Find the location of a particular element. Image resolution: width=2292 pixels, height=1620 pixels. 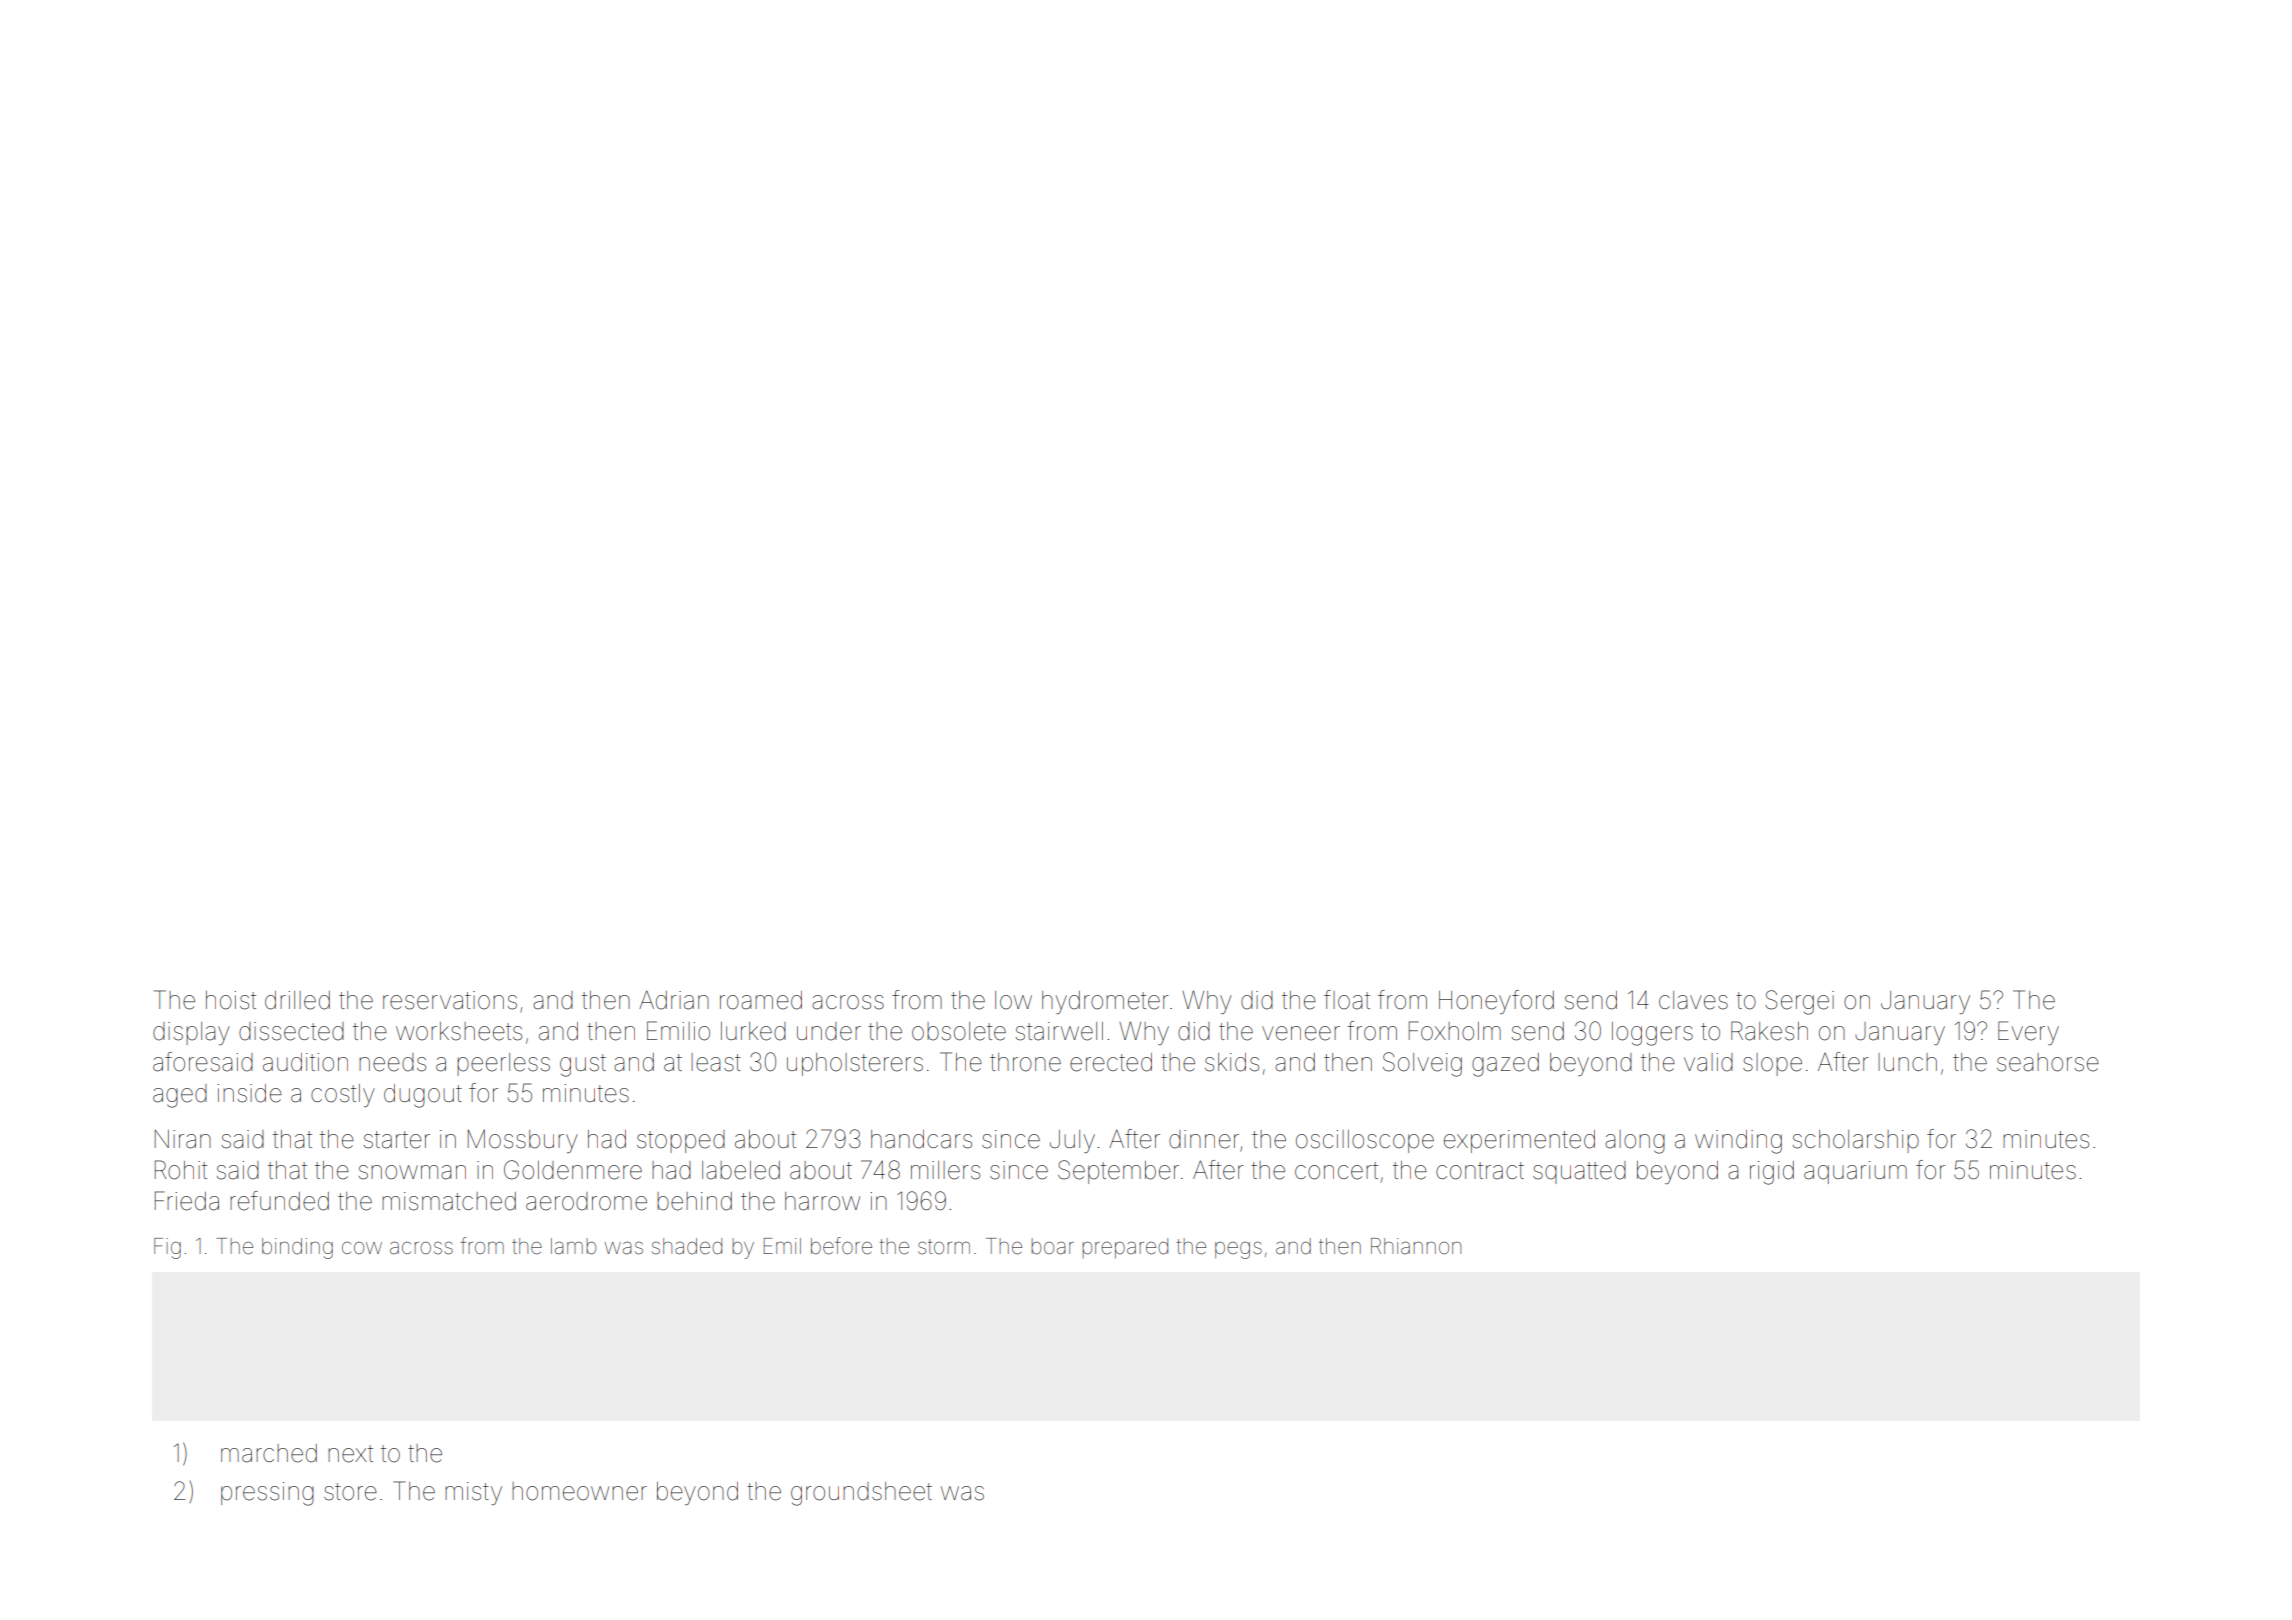

Rhiannon is located at coordinates (1416, 1246).
